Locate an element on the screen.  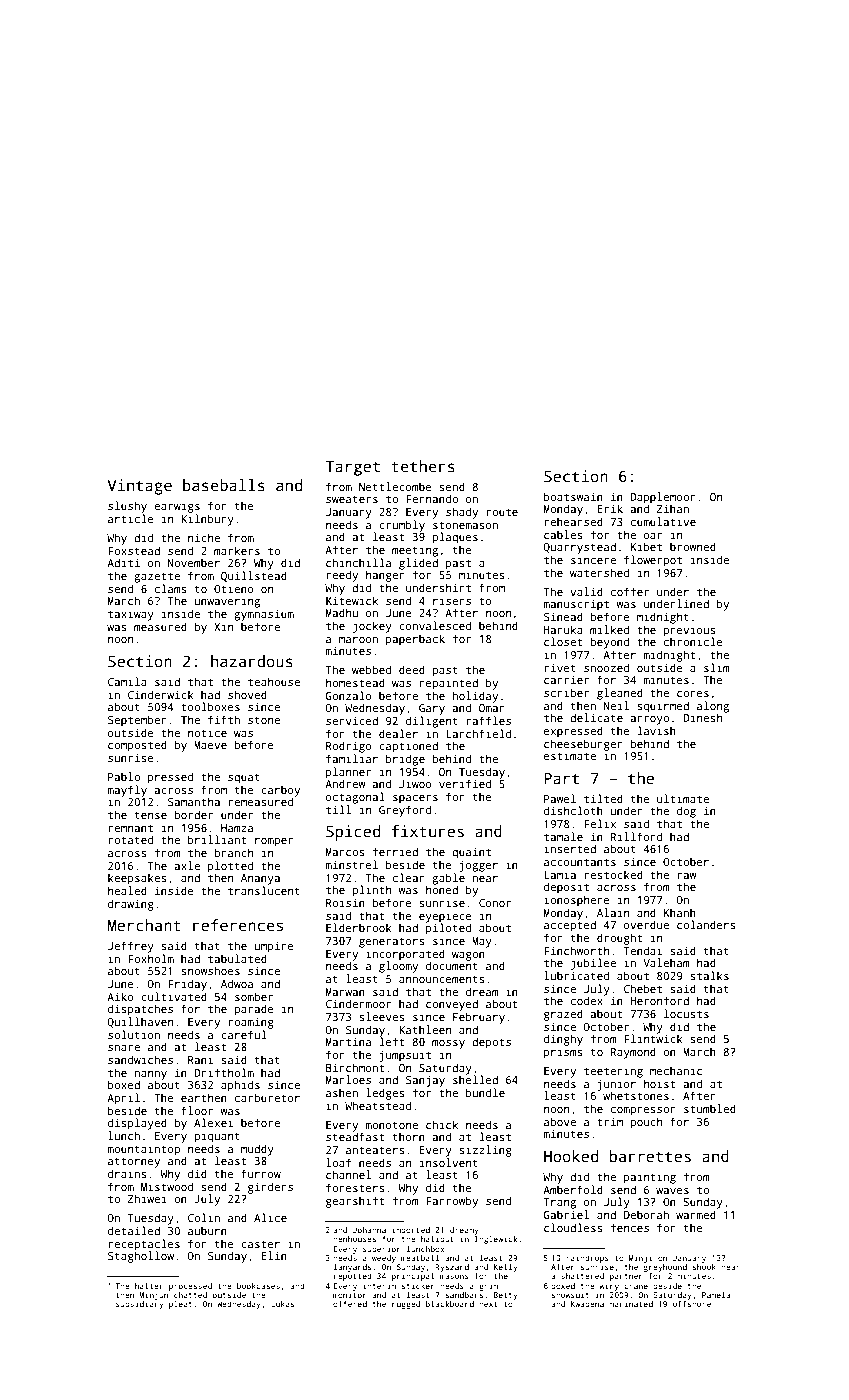
tethers is located at coordinates (423, 466).
